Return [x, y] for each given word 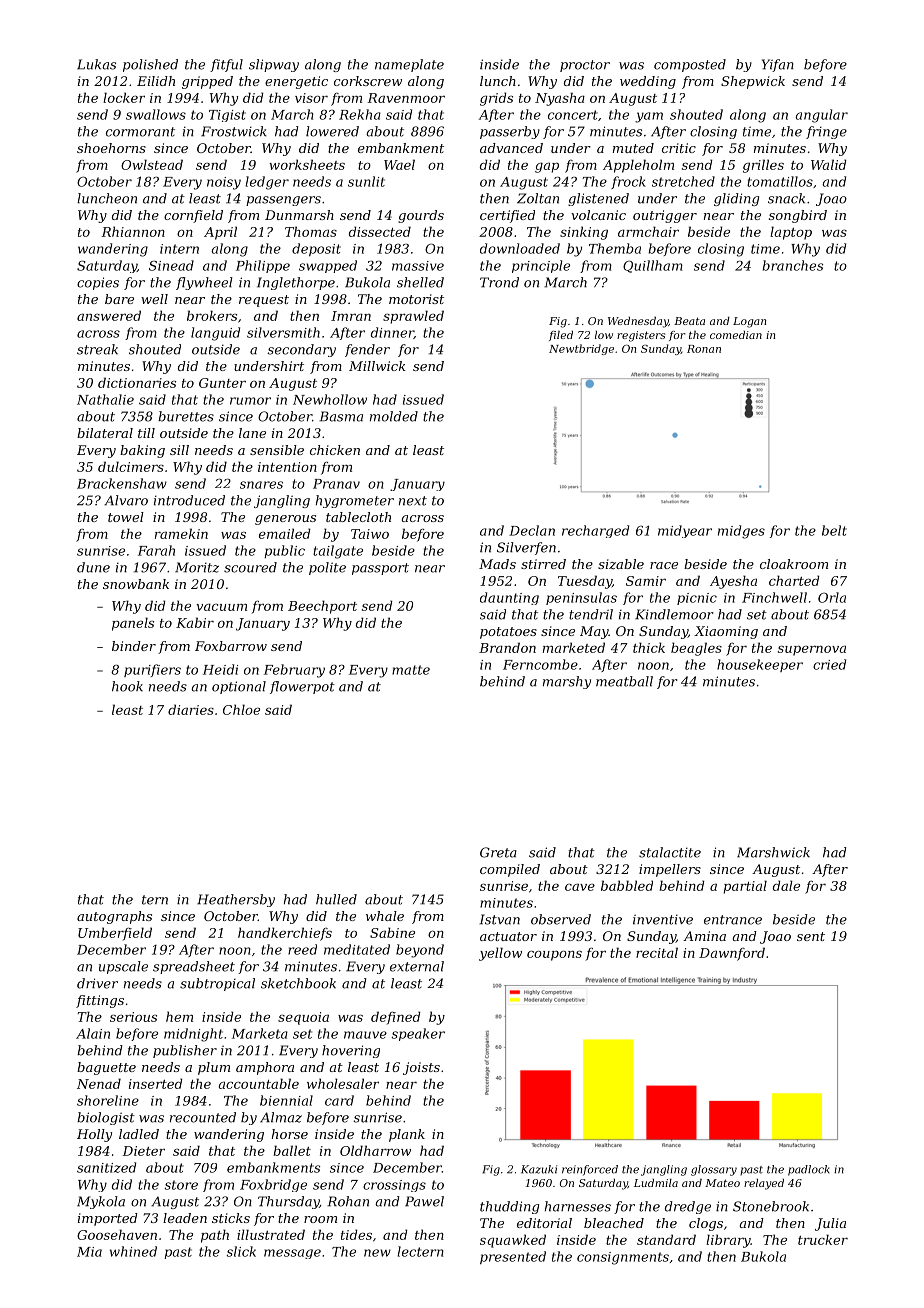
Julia [830, 1224]
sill [179, 450]
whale [385, 916]
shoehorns [111, 148]
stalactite [670, 852]
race [664, 565]
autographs [114, 917]
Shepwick [753, 82]
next [413, 501]
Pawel [424, 1201]
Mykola [101, 1202]
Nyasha [560, 99]
